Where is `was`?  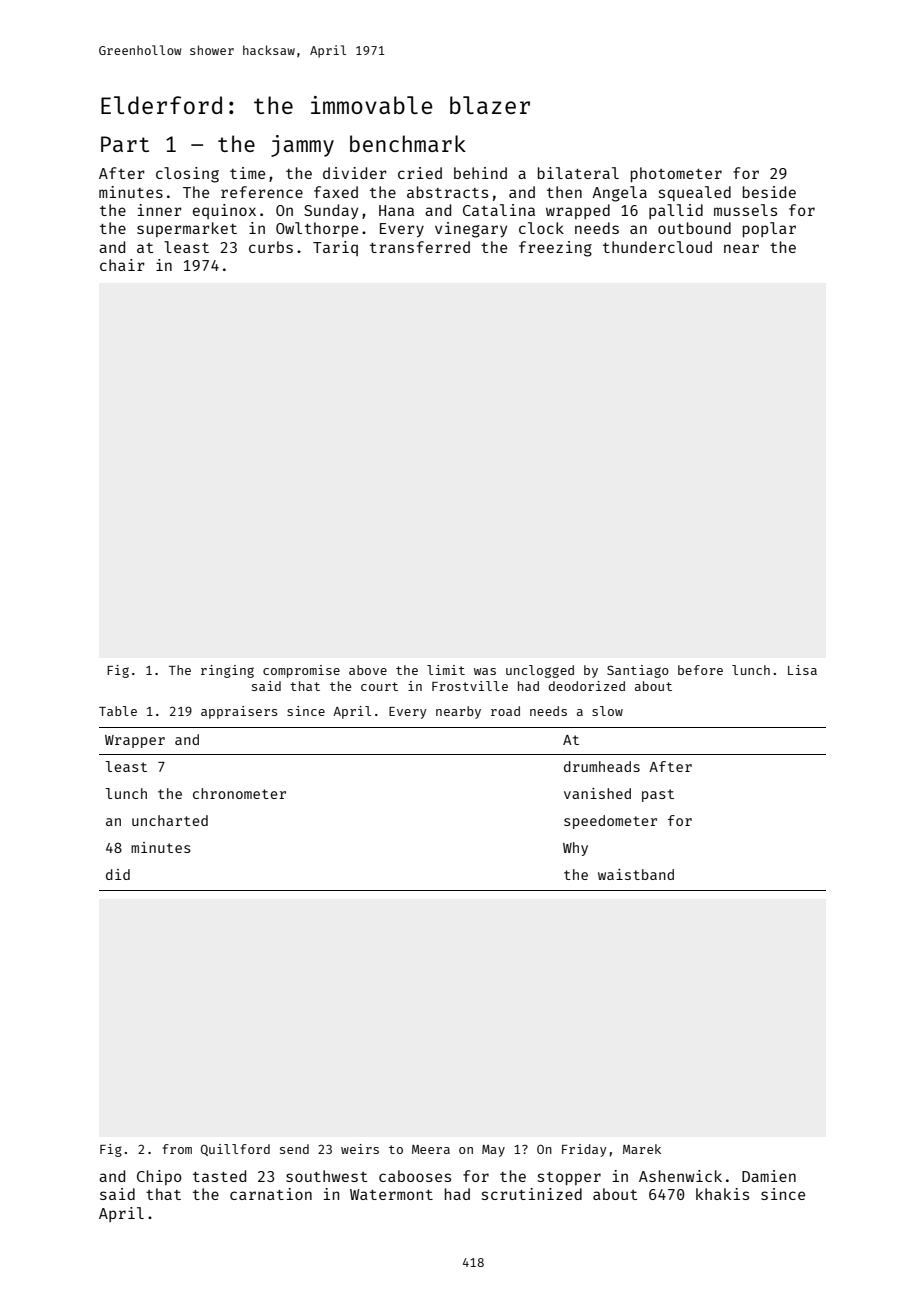
was is located at coordinates (485, 671).
